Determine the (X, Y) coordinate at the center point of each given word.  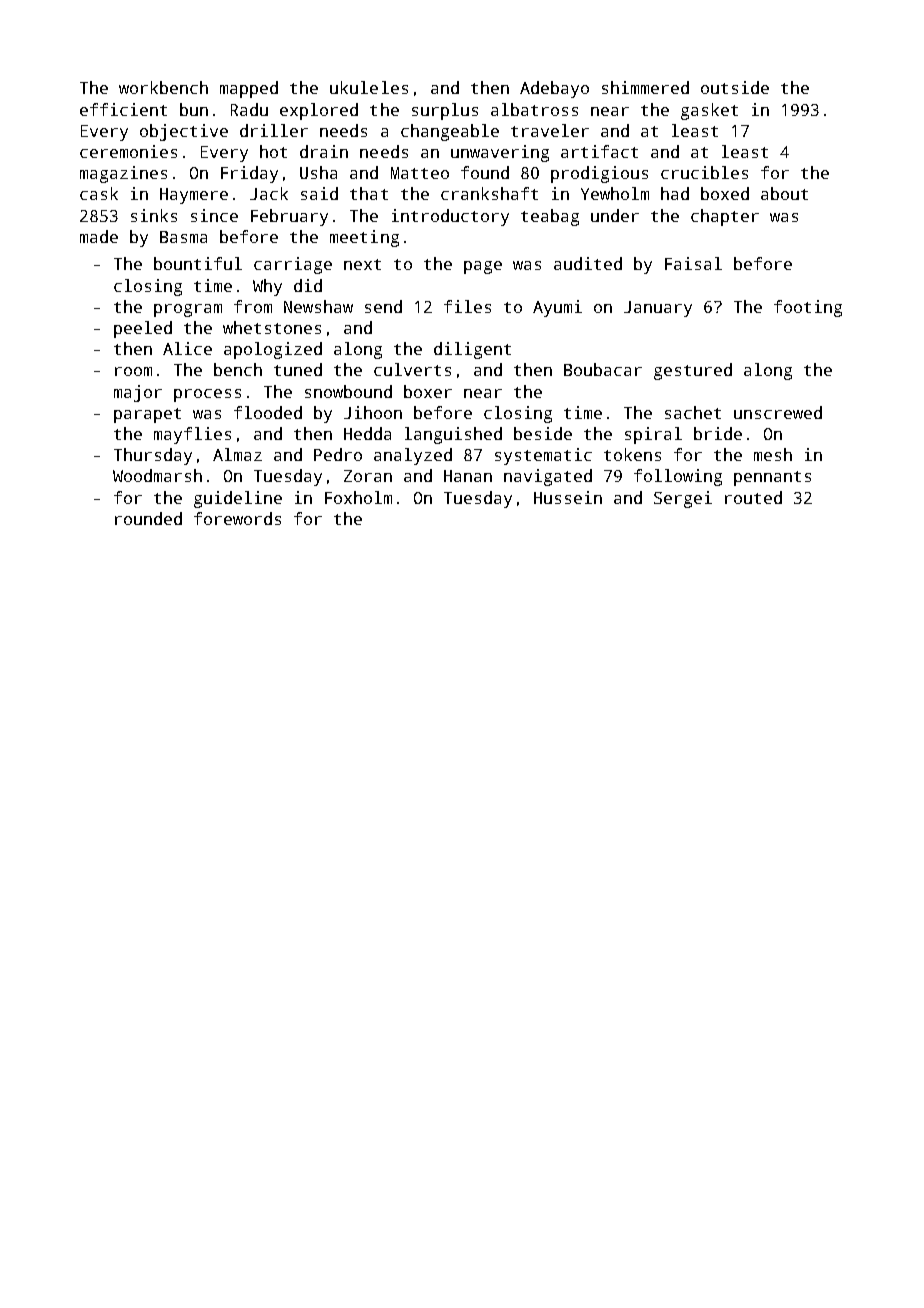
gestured (693, 371)
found (485, 172)
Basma (183, 237)
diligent (472, 350)
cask (99, 193)
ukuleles (369, 87)
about (784, 193)
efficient (123, 109)
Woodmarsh (157, 475)
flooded (268, 412)
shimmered (645, 87)
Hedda (367, 433)
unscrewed (778, 412)
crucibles (704, 172)
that (369, 193)
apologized (273, 350)
